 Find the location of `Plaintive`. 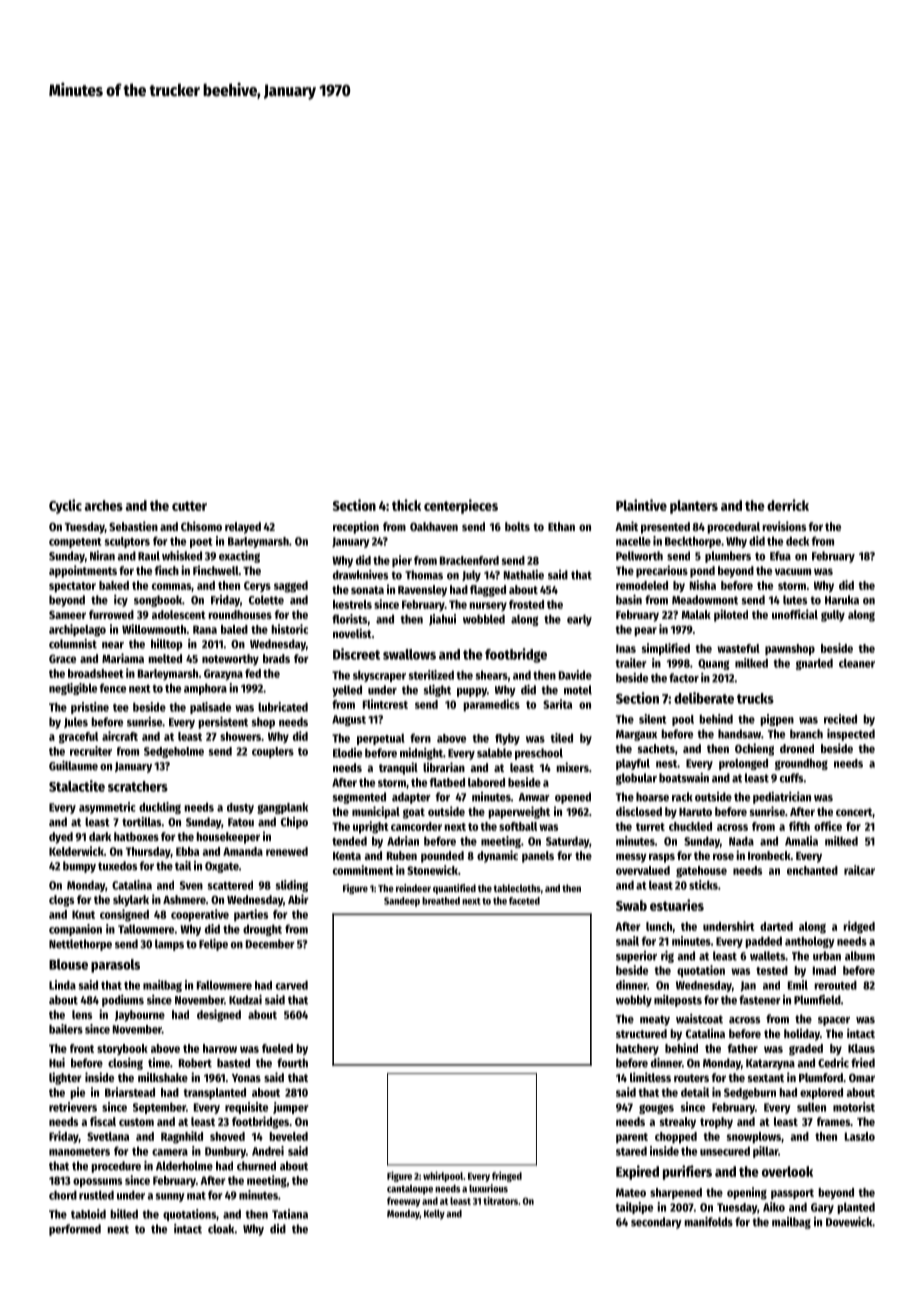

Plaintive is located at coordinates (641, 505).
